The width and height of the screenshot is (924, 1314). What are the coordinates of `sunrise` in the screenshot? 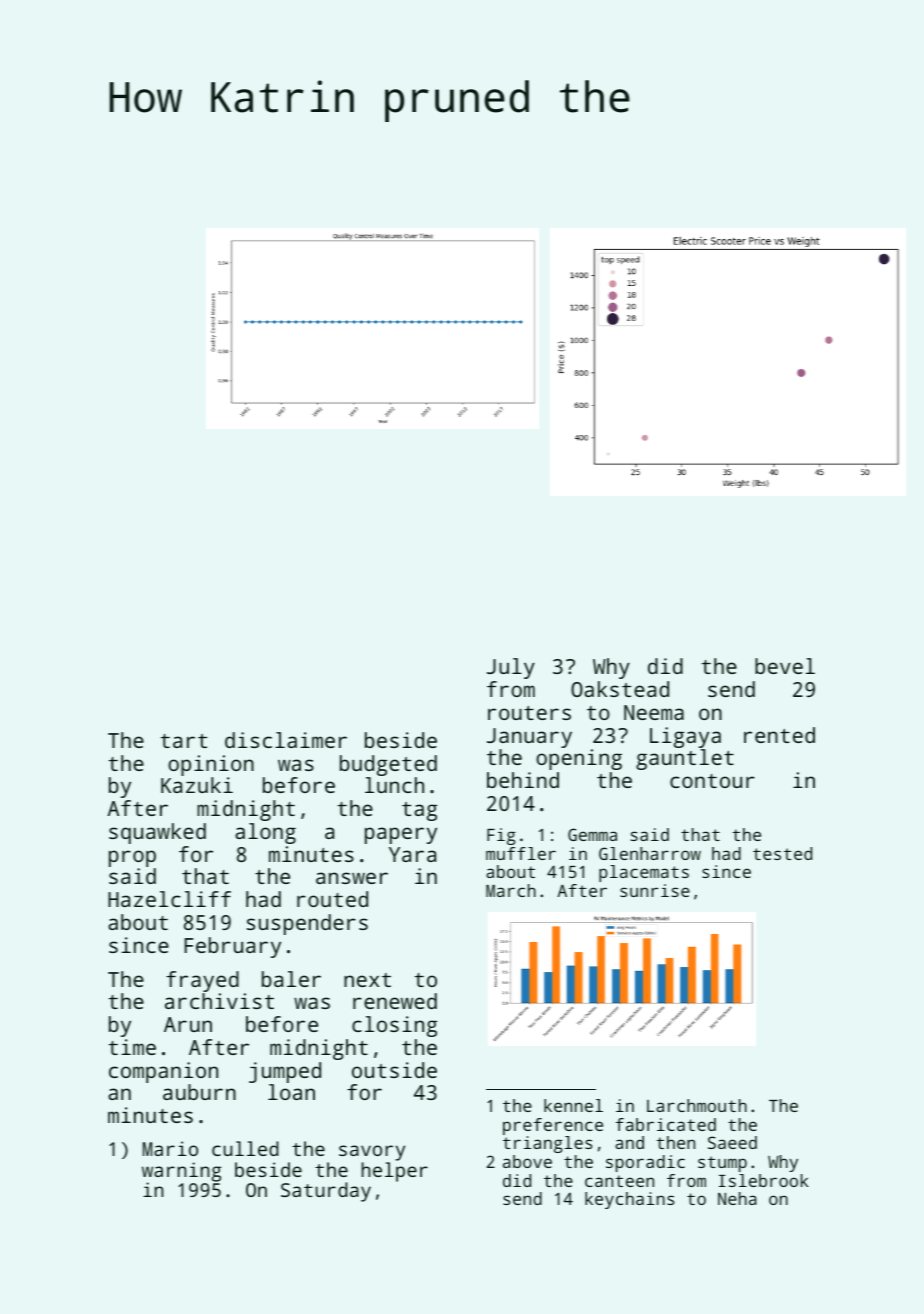 It's located at (655, 890).
